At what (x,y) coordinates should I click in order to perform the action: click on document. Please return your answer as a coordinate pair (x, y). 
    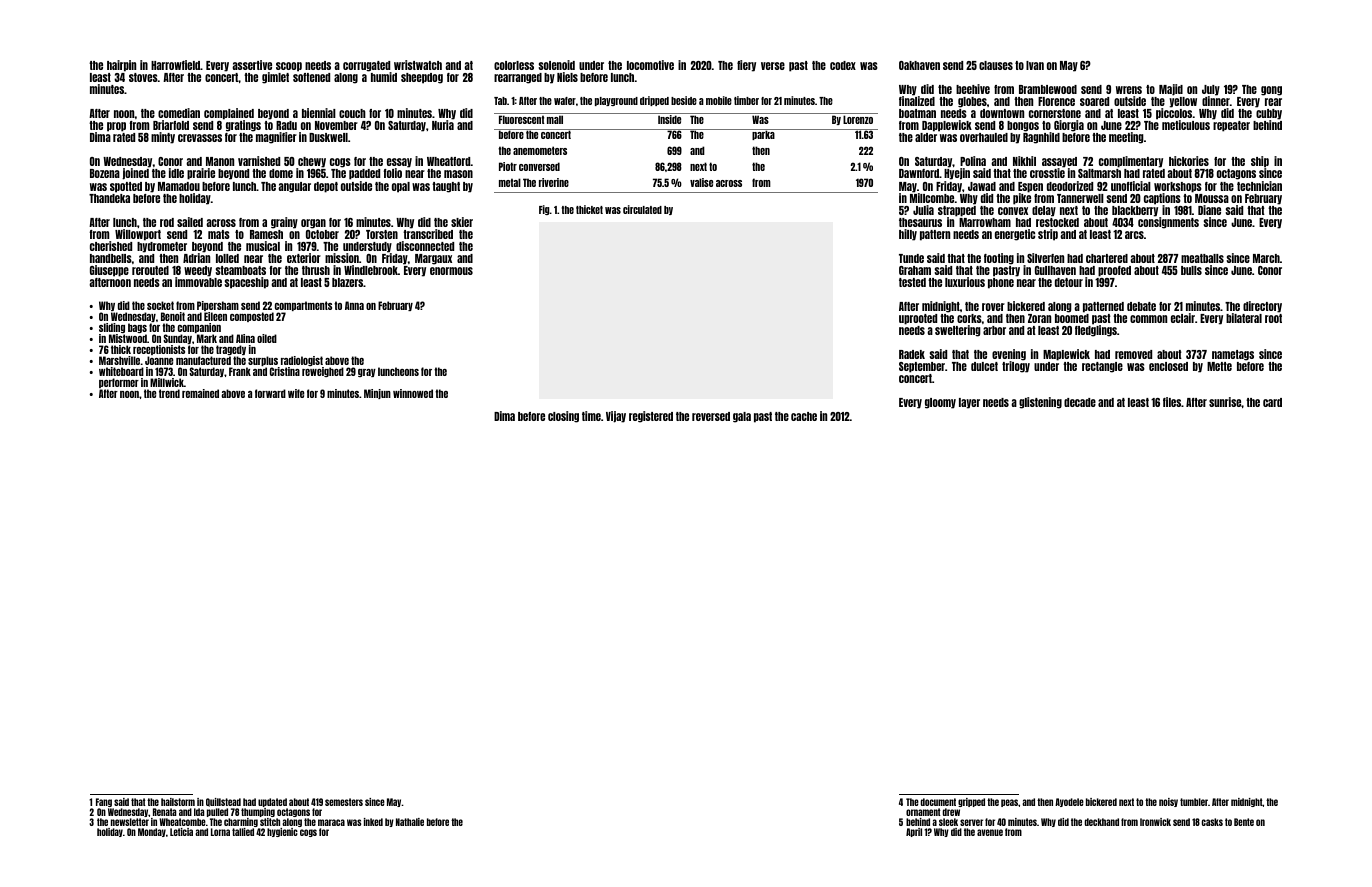
    Looking at the image, I should click on (938, 802).
